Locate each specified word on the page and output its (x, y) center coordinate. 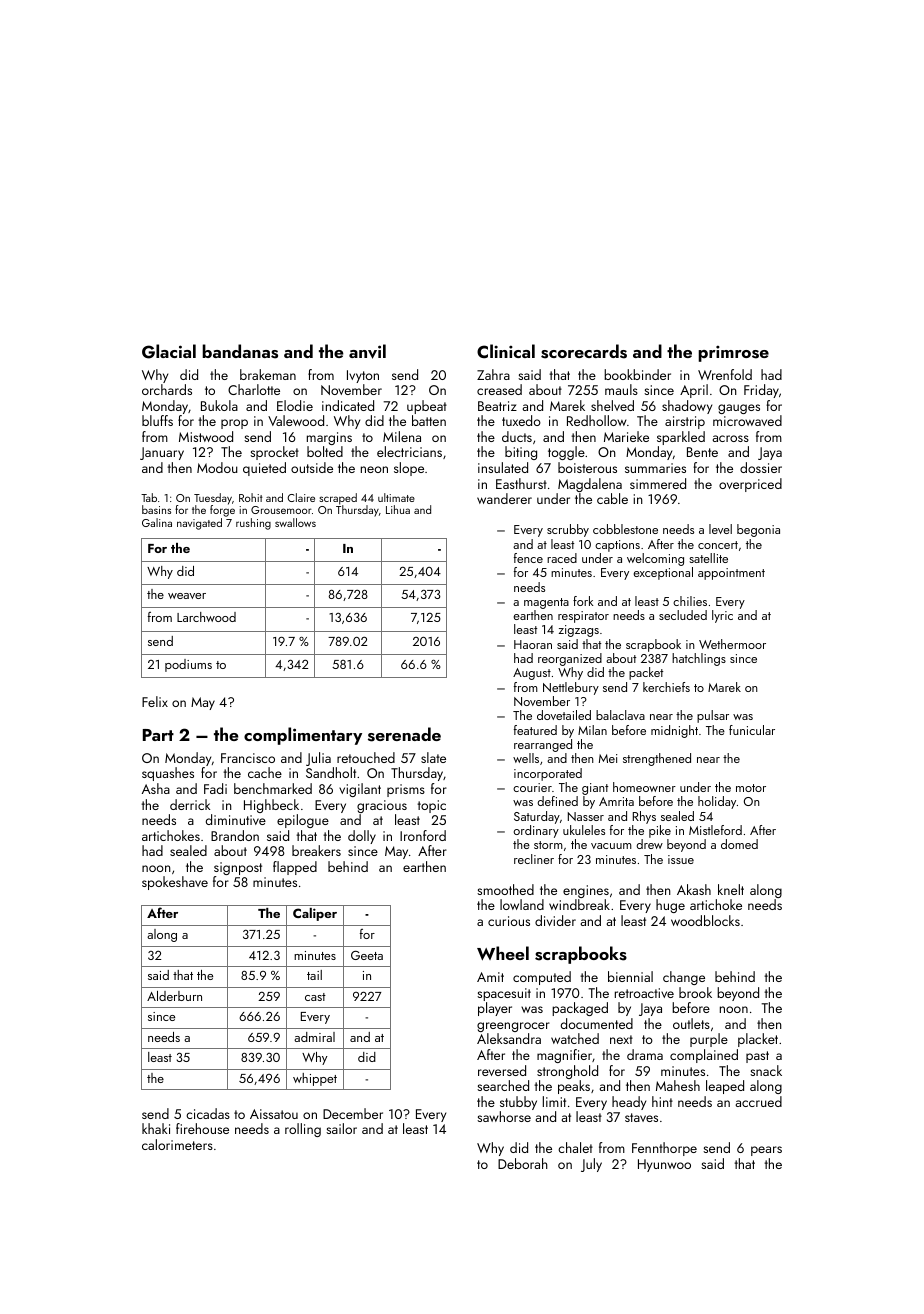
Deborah (523, 1163)
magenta (546, 603)
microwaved (747, 420)
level (720, 529)
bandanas (240, 351)
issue (681, 859)
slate (433, 757)
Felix (155, 701)
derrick (190, 804)
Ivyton (363, 376)
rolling (303, 1130)
